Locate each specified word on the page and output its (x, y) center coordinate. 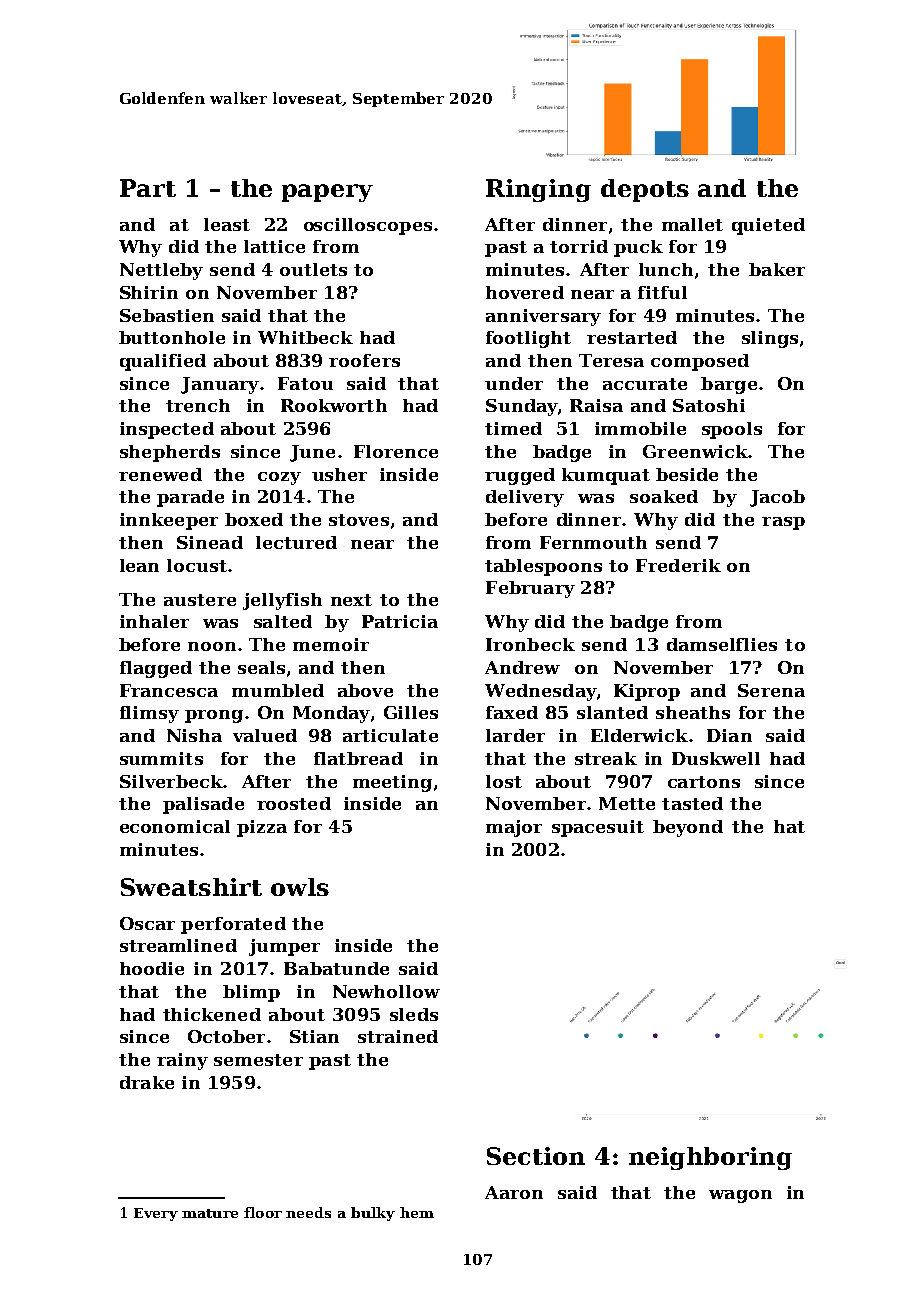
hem (417, 1212)
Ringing (538, 190)
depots (645, 190)
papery (327, 193)
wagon (740, 1196)
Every (156, 1214)
